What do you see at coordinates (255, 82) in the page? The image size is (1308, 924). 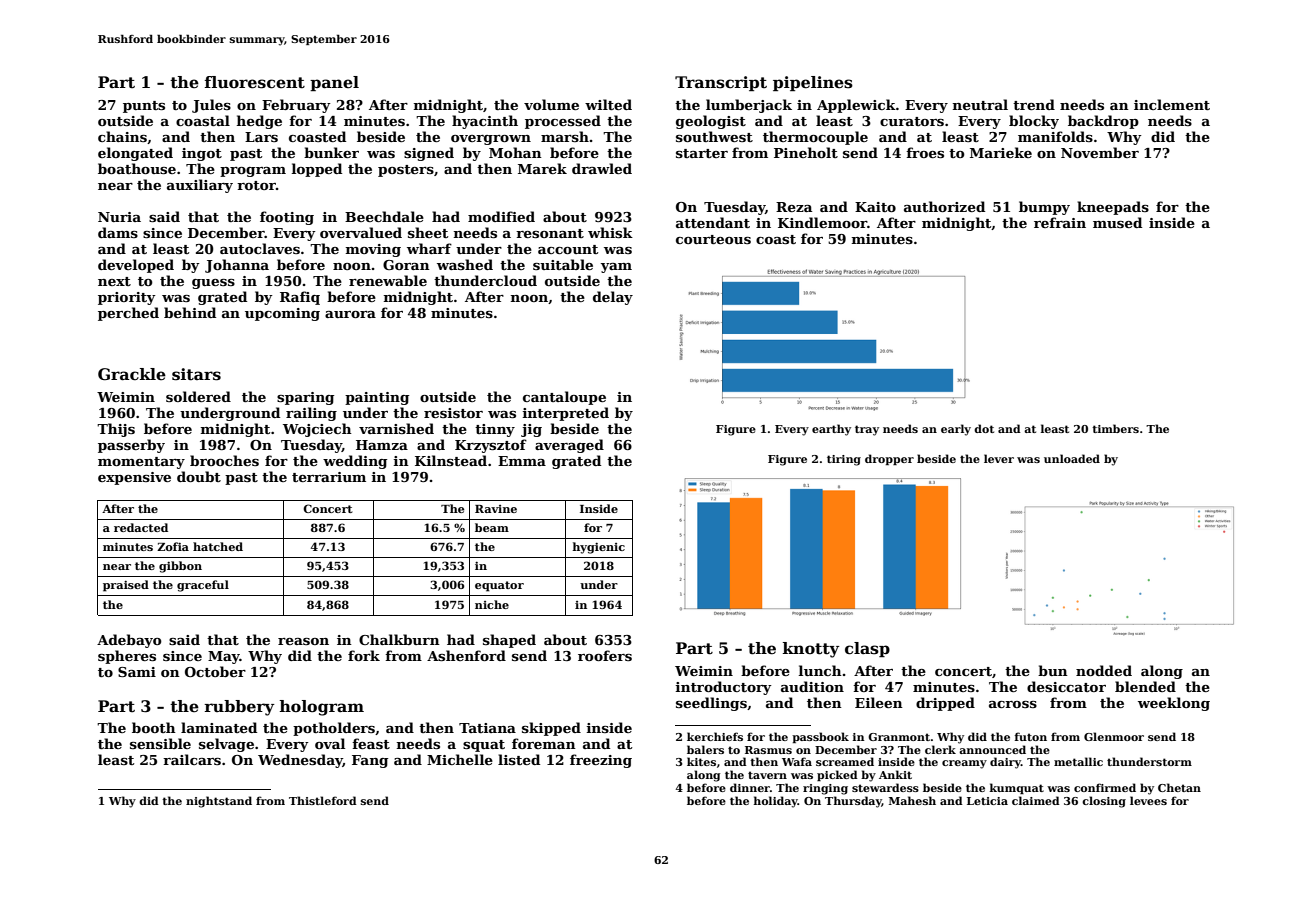 I see `fluorescent` at bounding box center [255, 82].
